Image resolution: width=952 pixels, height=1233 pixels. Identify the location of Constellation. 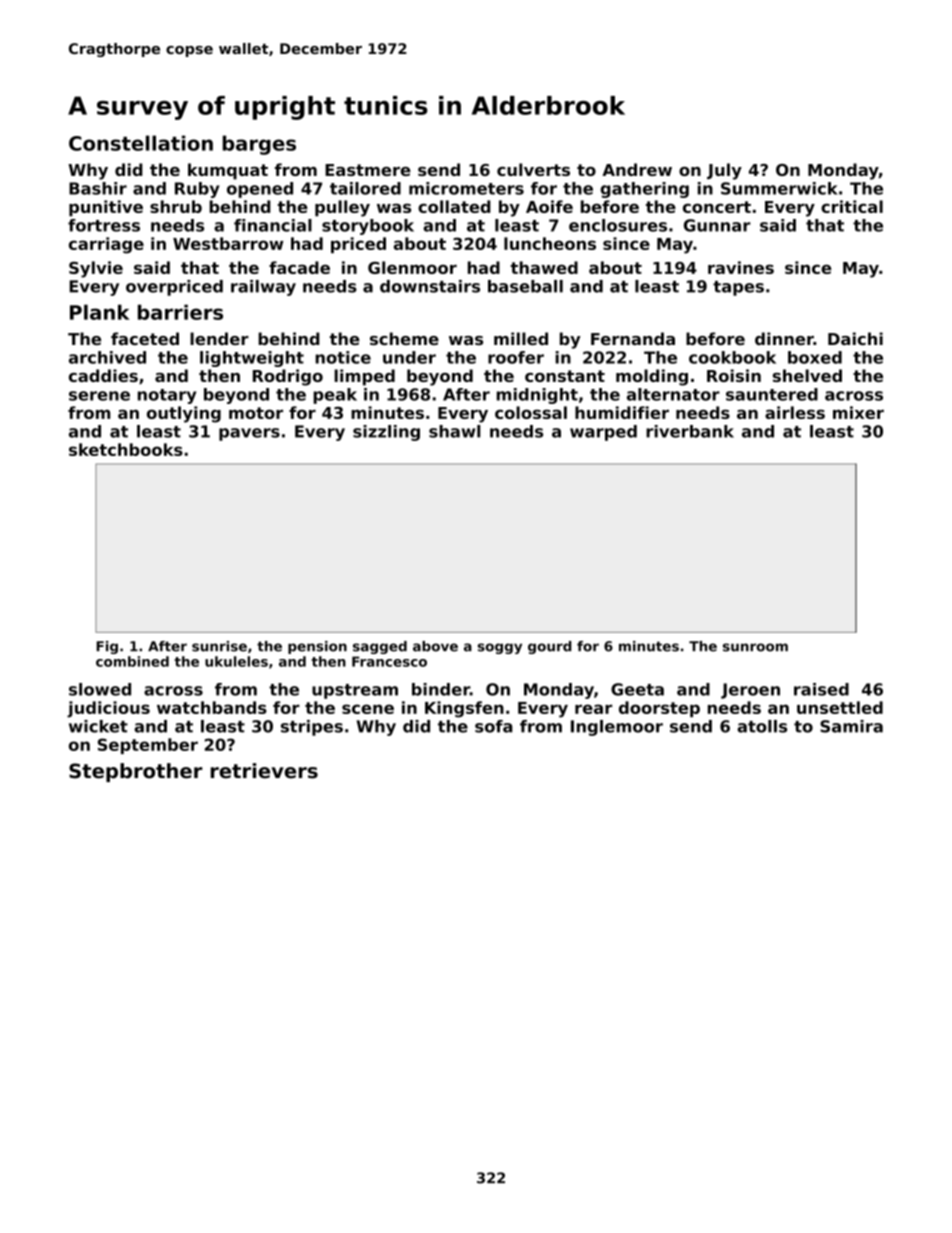
(141, 143).
